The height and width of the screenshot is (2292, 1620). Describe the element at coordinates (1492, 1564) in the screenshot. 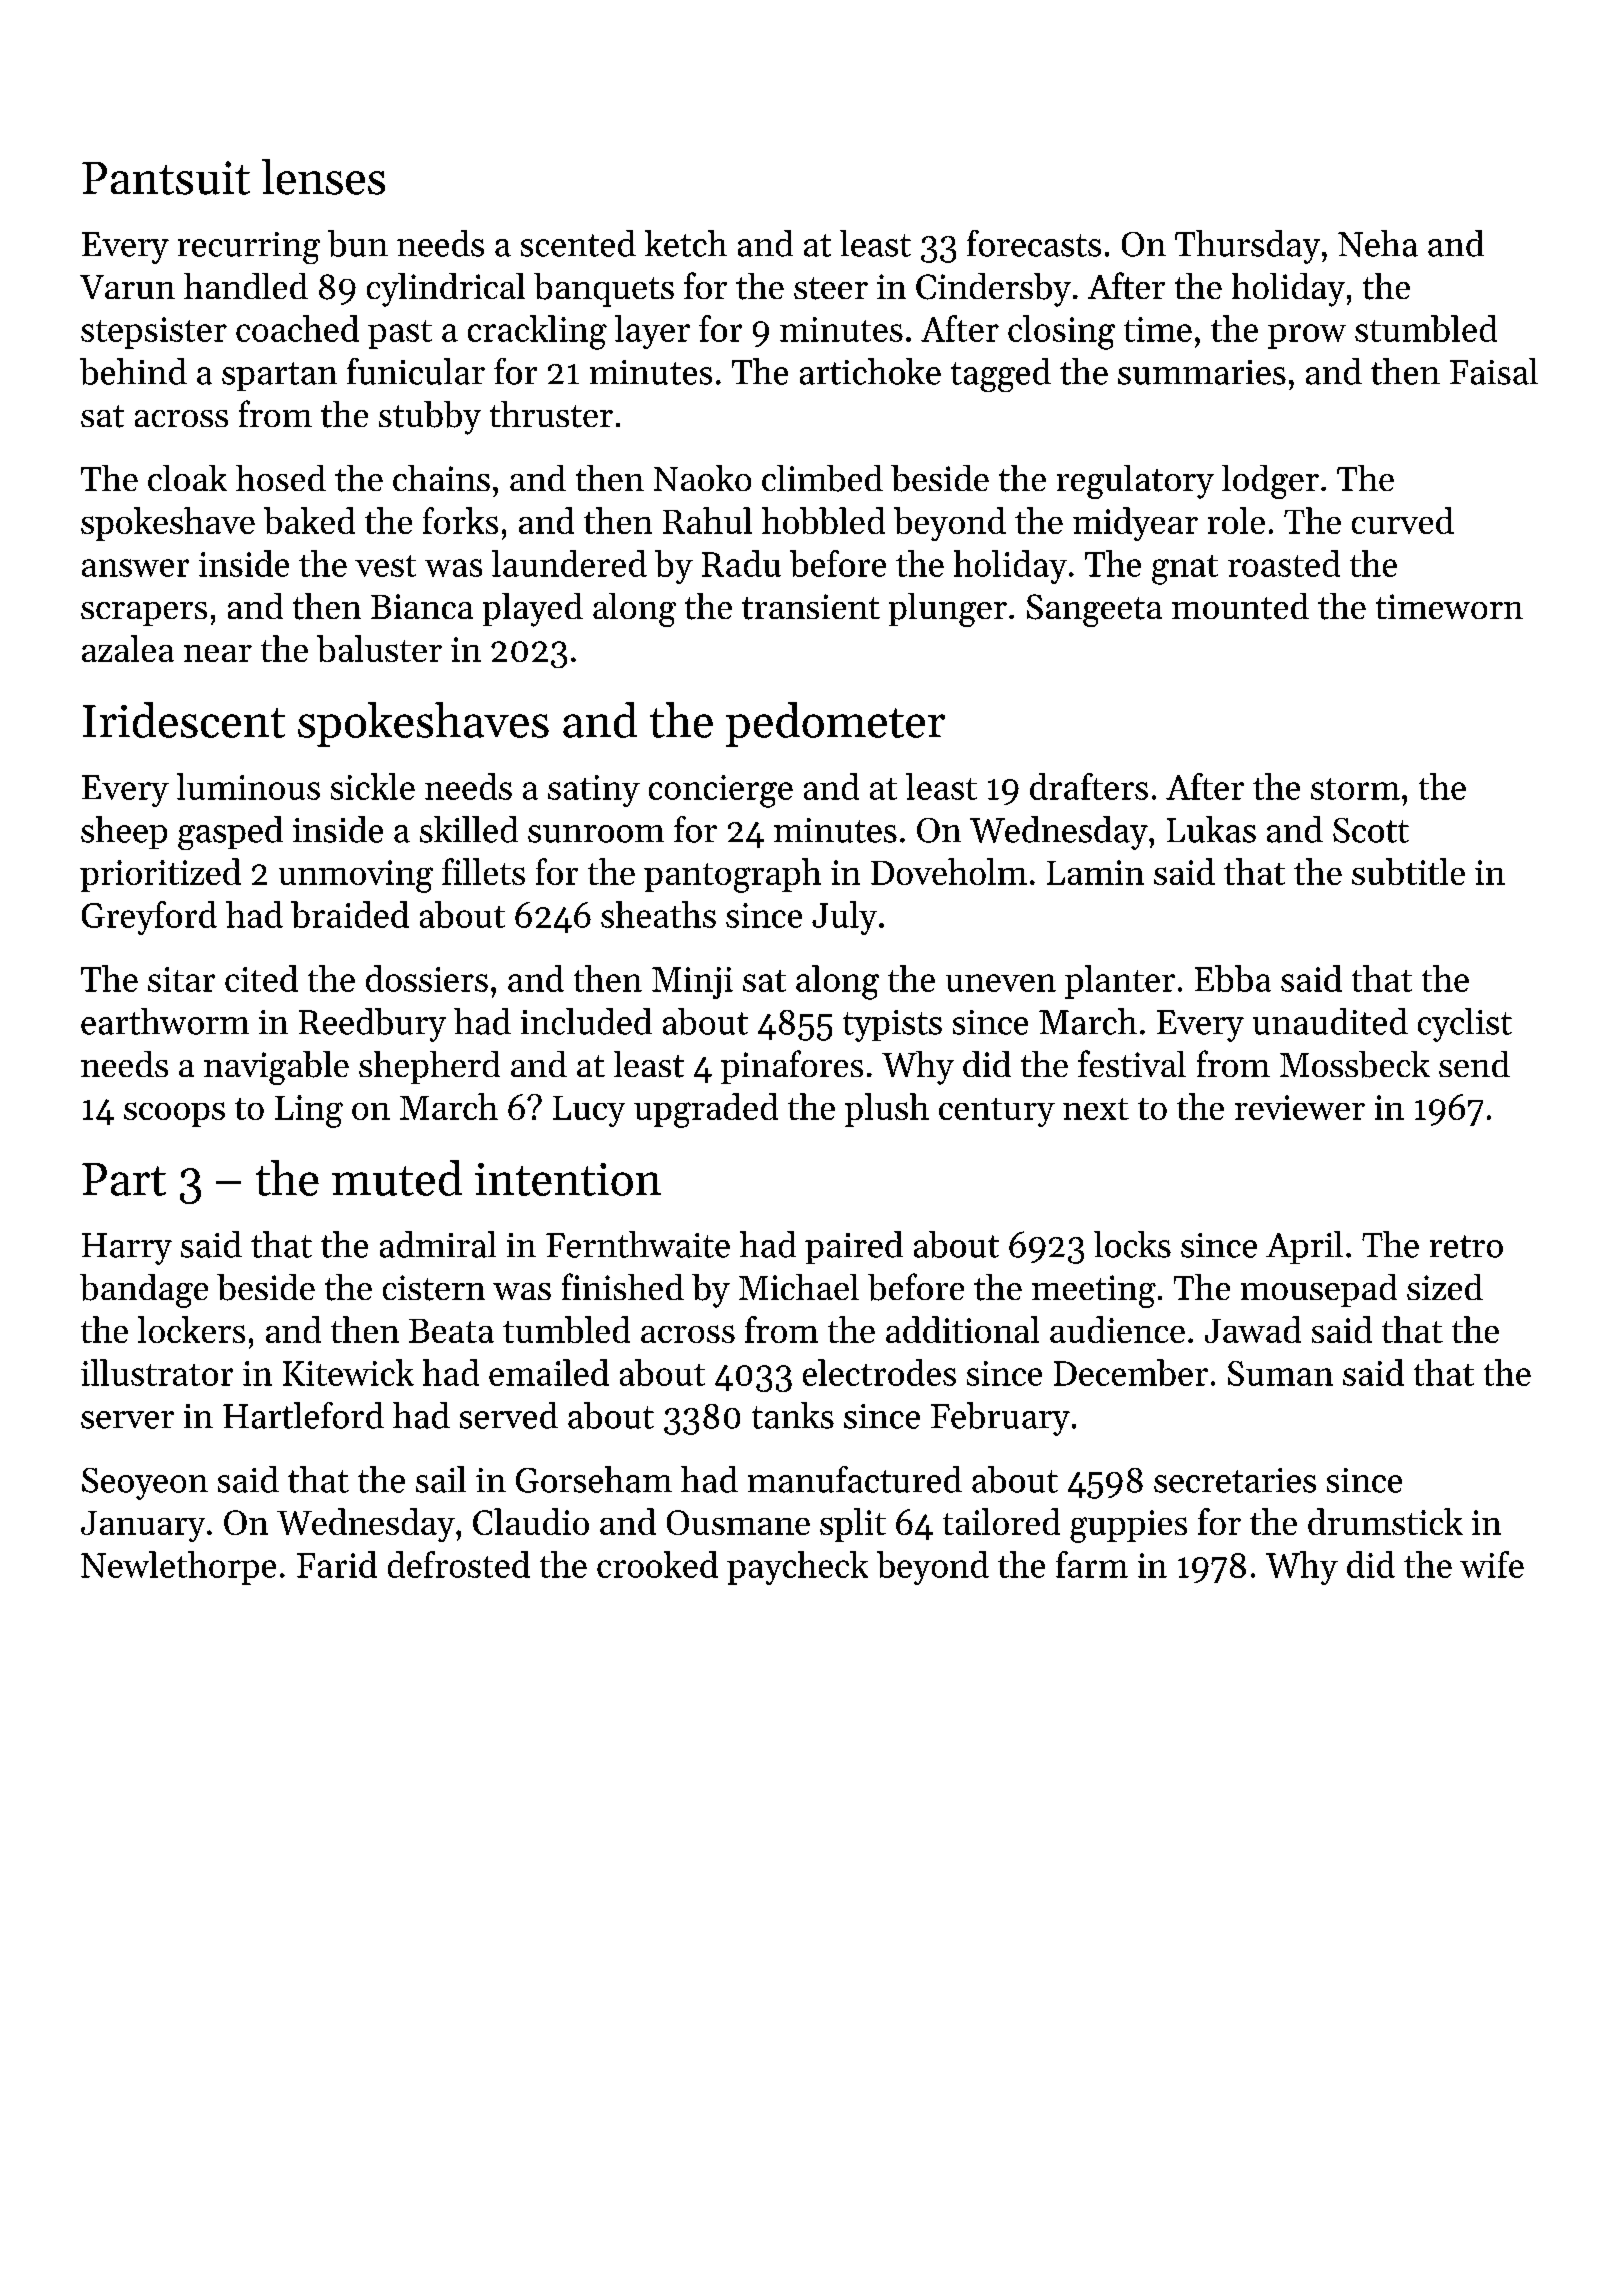

I see `wife` at that location.
